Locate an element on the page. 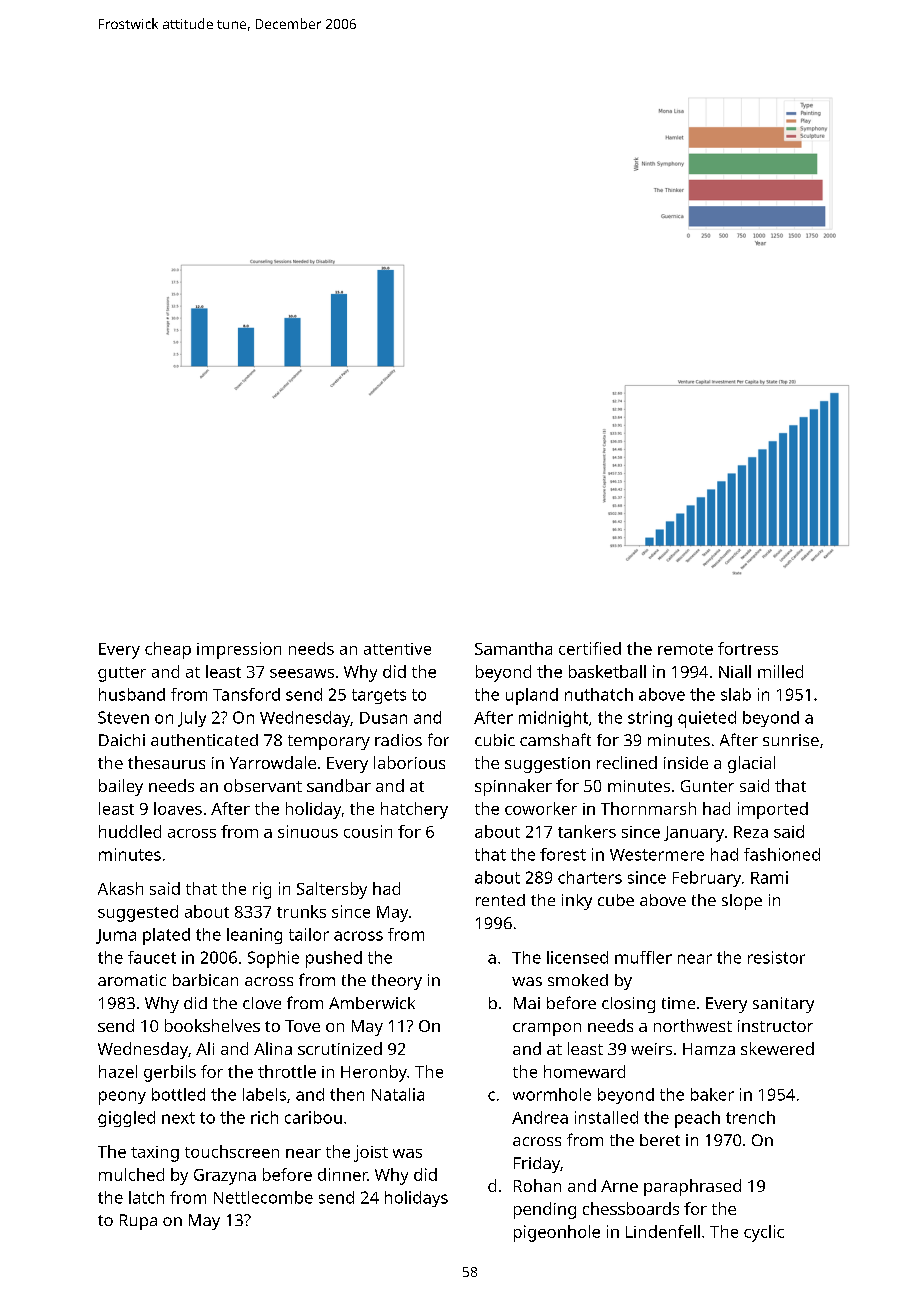 Image resolution: width=924 pixels, height=1314 pixels. Rupa is located at coordinates (138, 1222).
